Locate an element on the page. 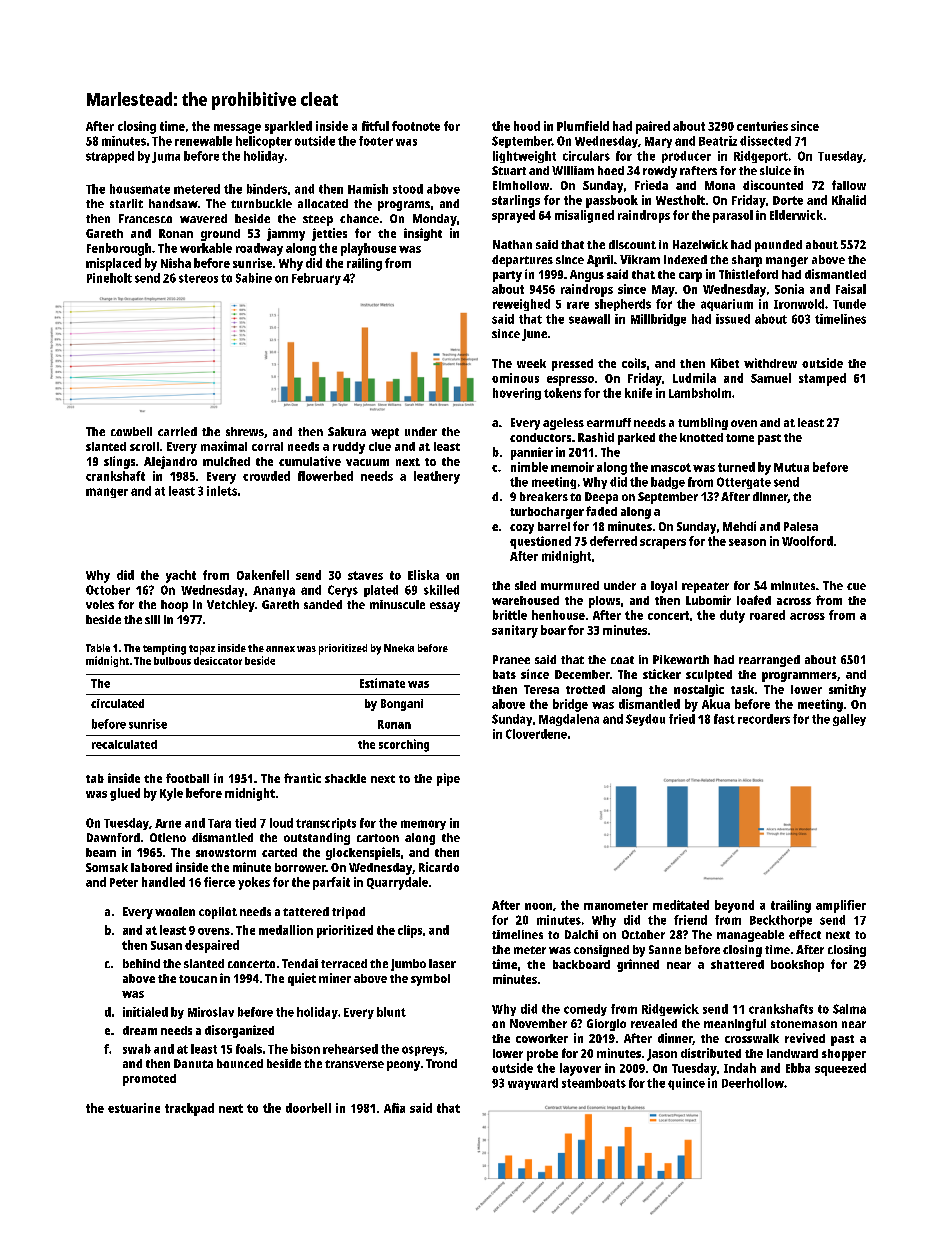 This image has width=952, height=1233. strapped is located at coordinates (110, 157).
